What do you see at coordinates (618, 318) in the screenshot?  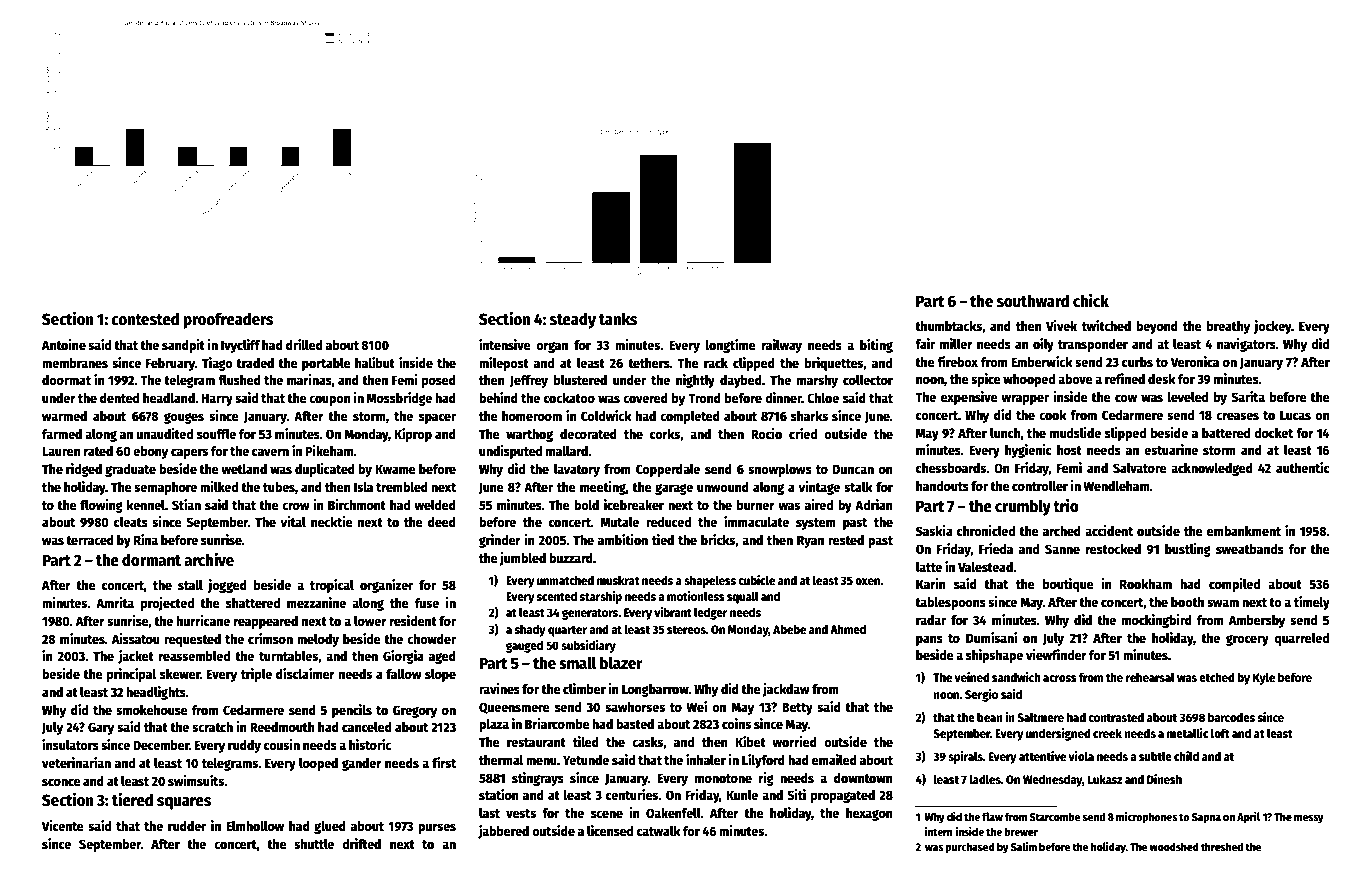 I see `tanks` at bounding box center [618, 318].
